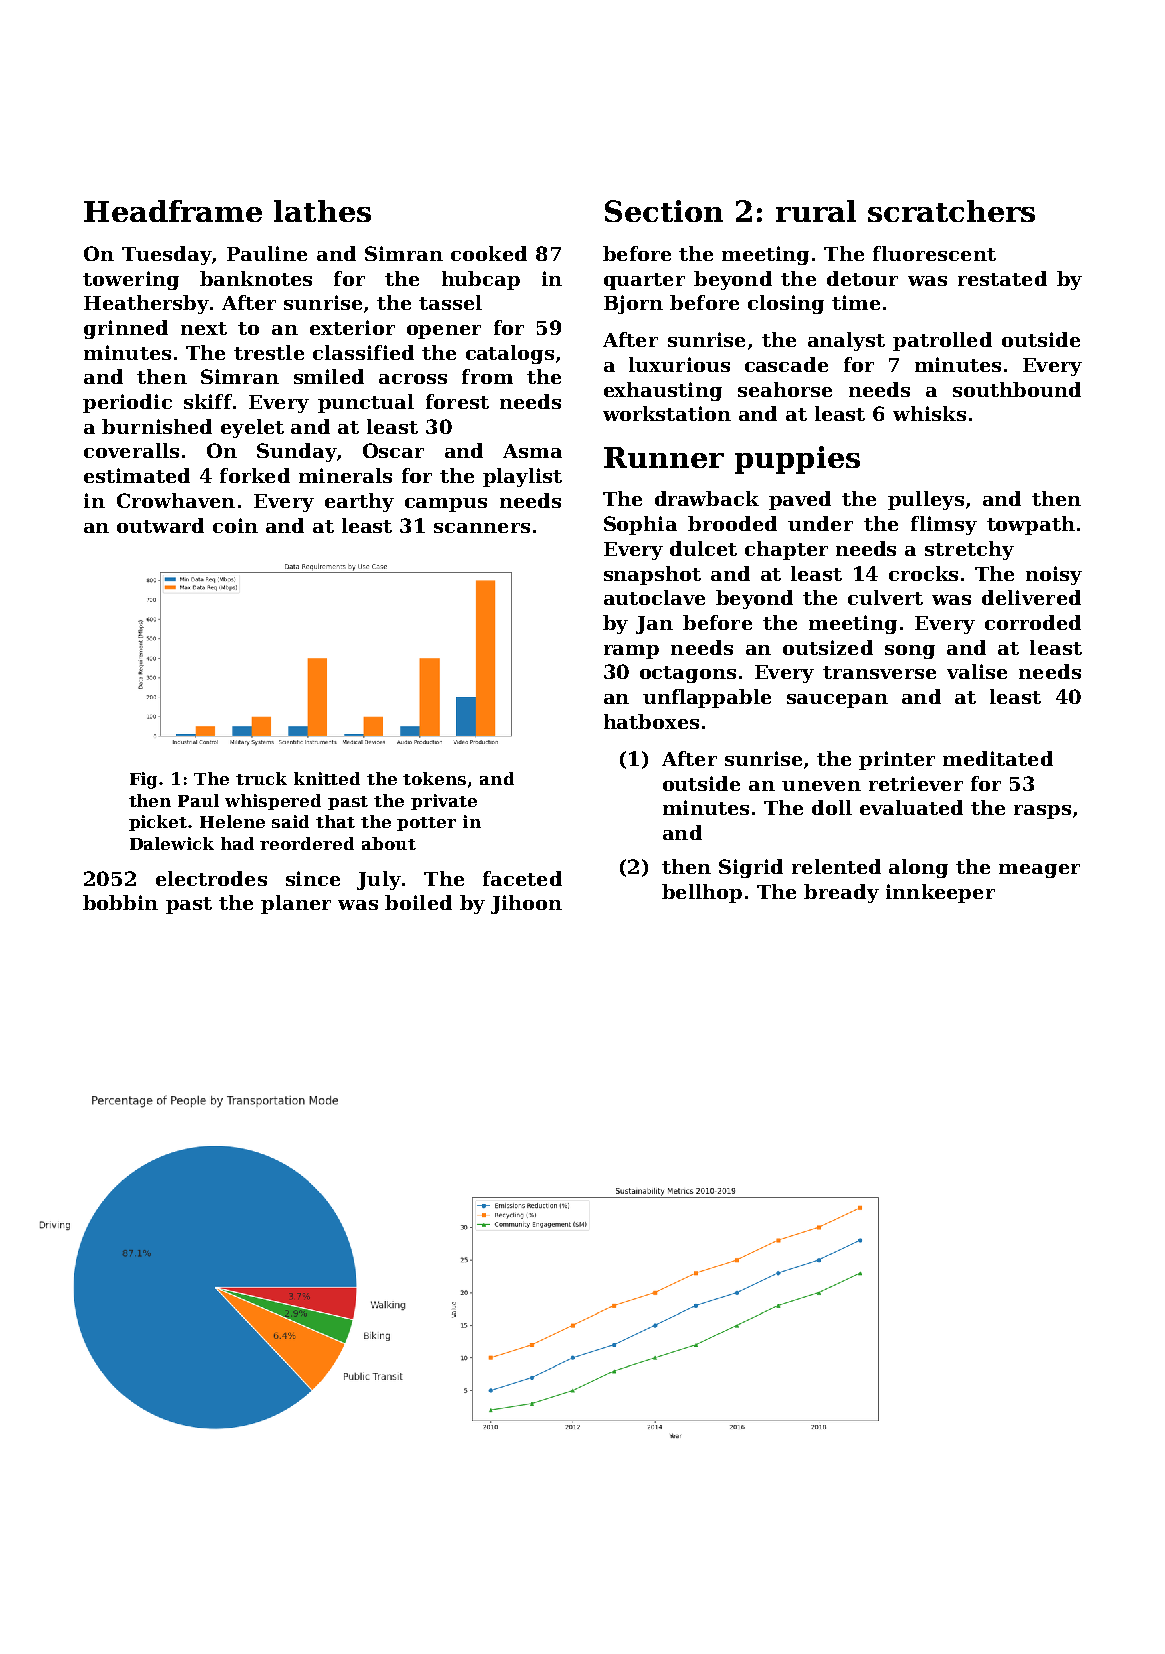 Image resolution: width=1165 pixels, height=1654 pixels. I want to click on fluorescent, so click(934, 253).
